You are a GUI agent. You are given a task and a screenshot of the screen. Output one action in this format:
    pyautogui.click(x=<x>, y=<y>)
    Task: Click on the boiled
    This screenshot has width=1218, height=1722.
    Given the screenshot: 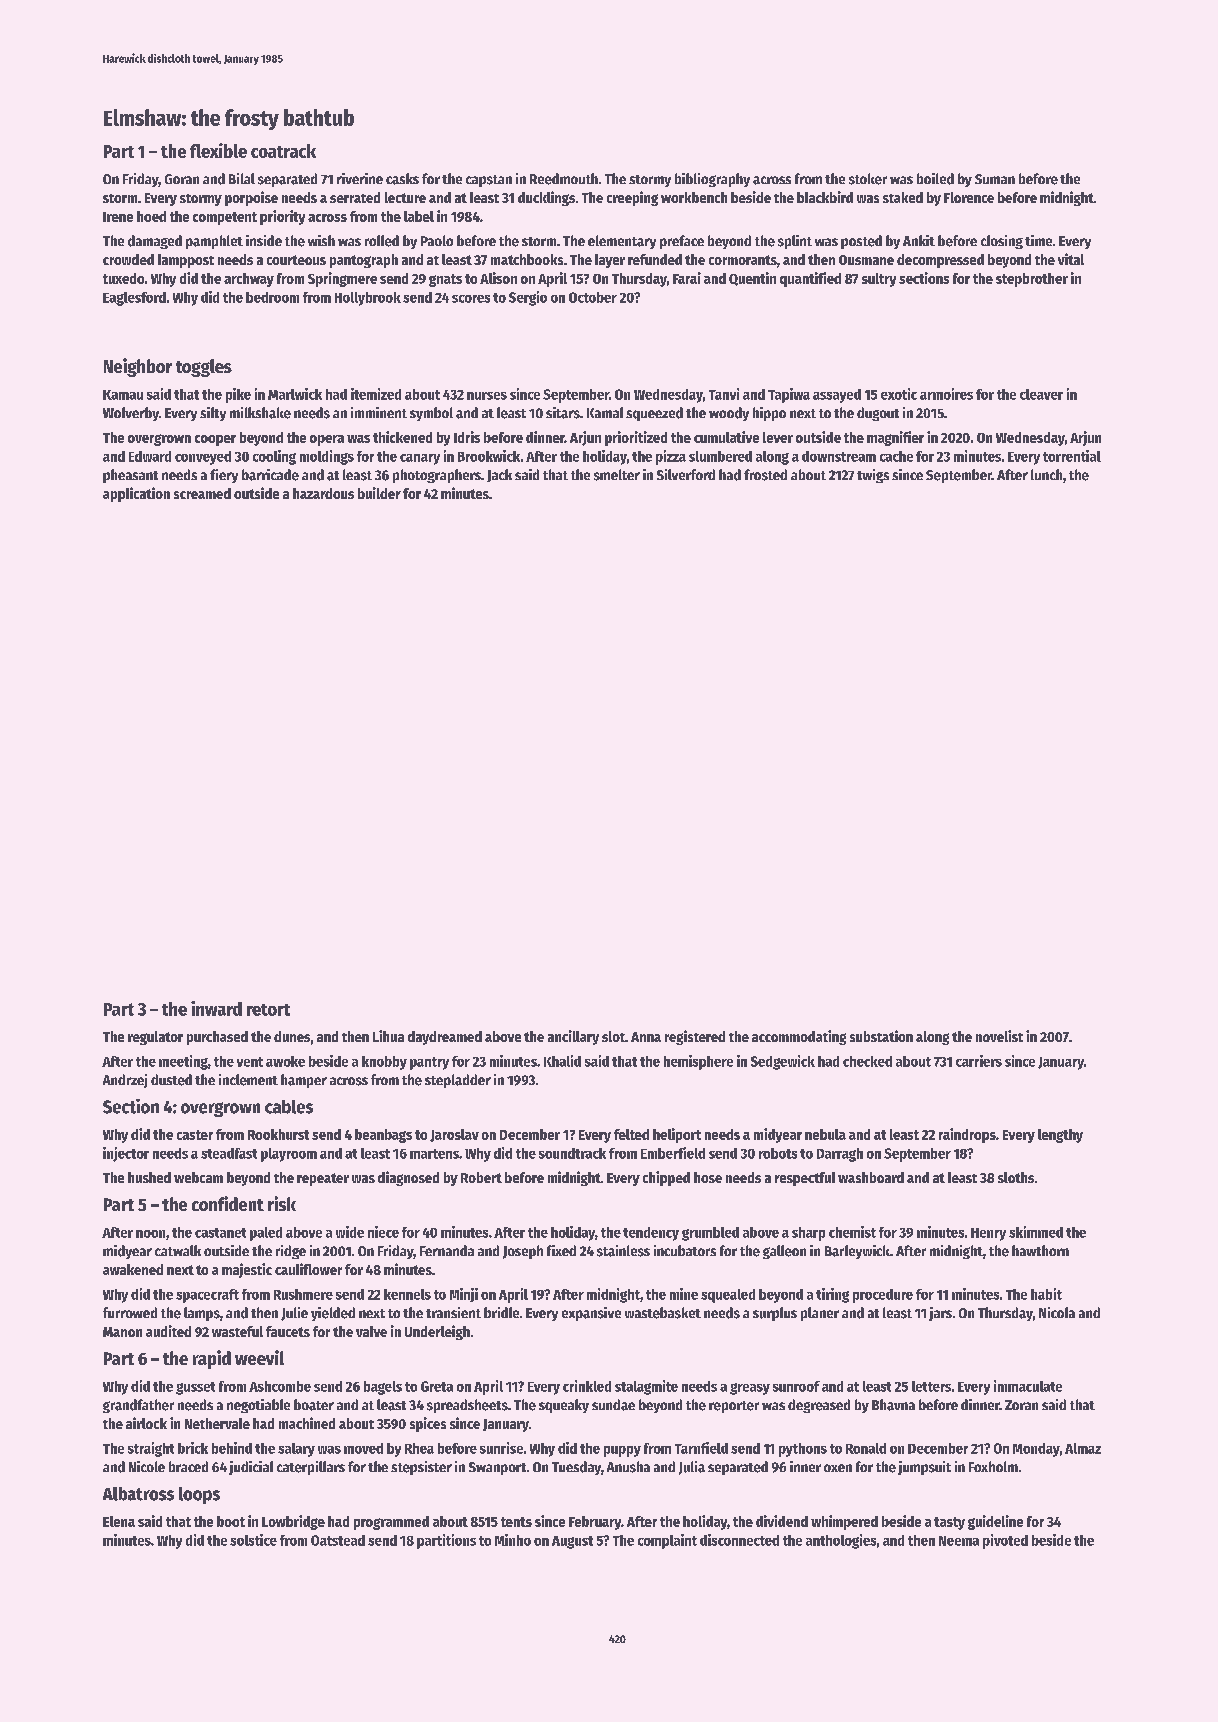 What is the action you would take?
    pyautogui.click(x=935, y=179)
